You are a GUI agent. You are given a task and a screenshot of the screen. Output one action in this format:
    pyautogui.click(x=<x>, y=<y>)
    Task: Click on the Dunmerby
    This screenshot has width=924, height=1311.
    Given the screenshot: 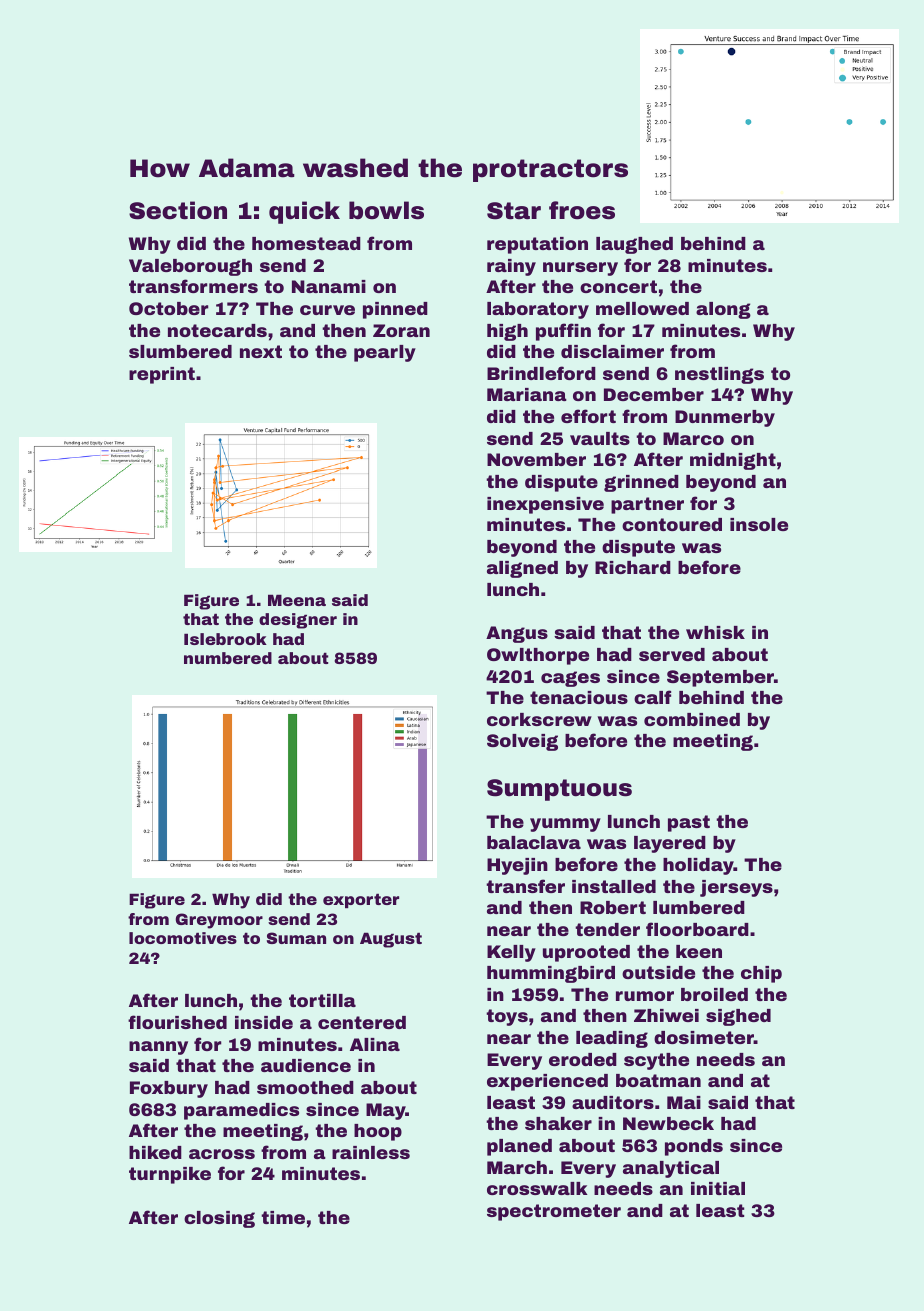 What is the action you would take?
    pyautogui.click(x=725, y=418)
